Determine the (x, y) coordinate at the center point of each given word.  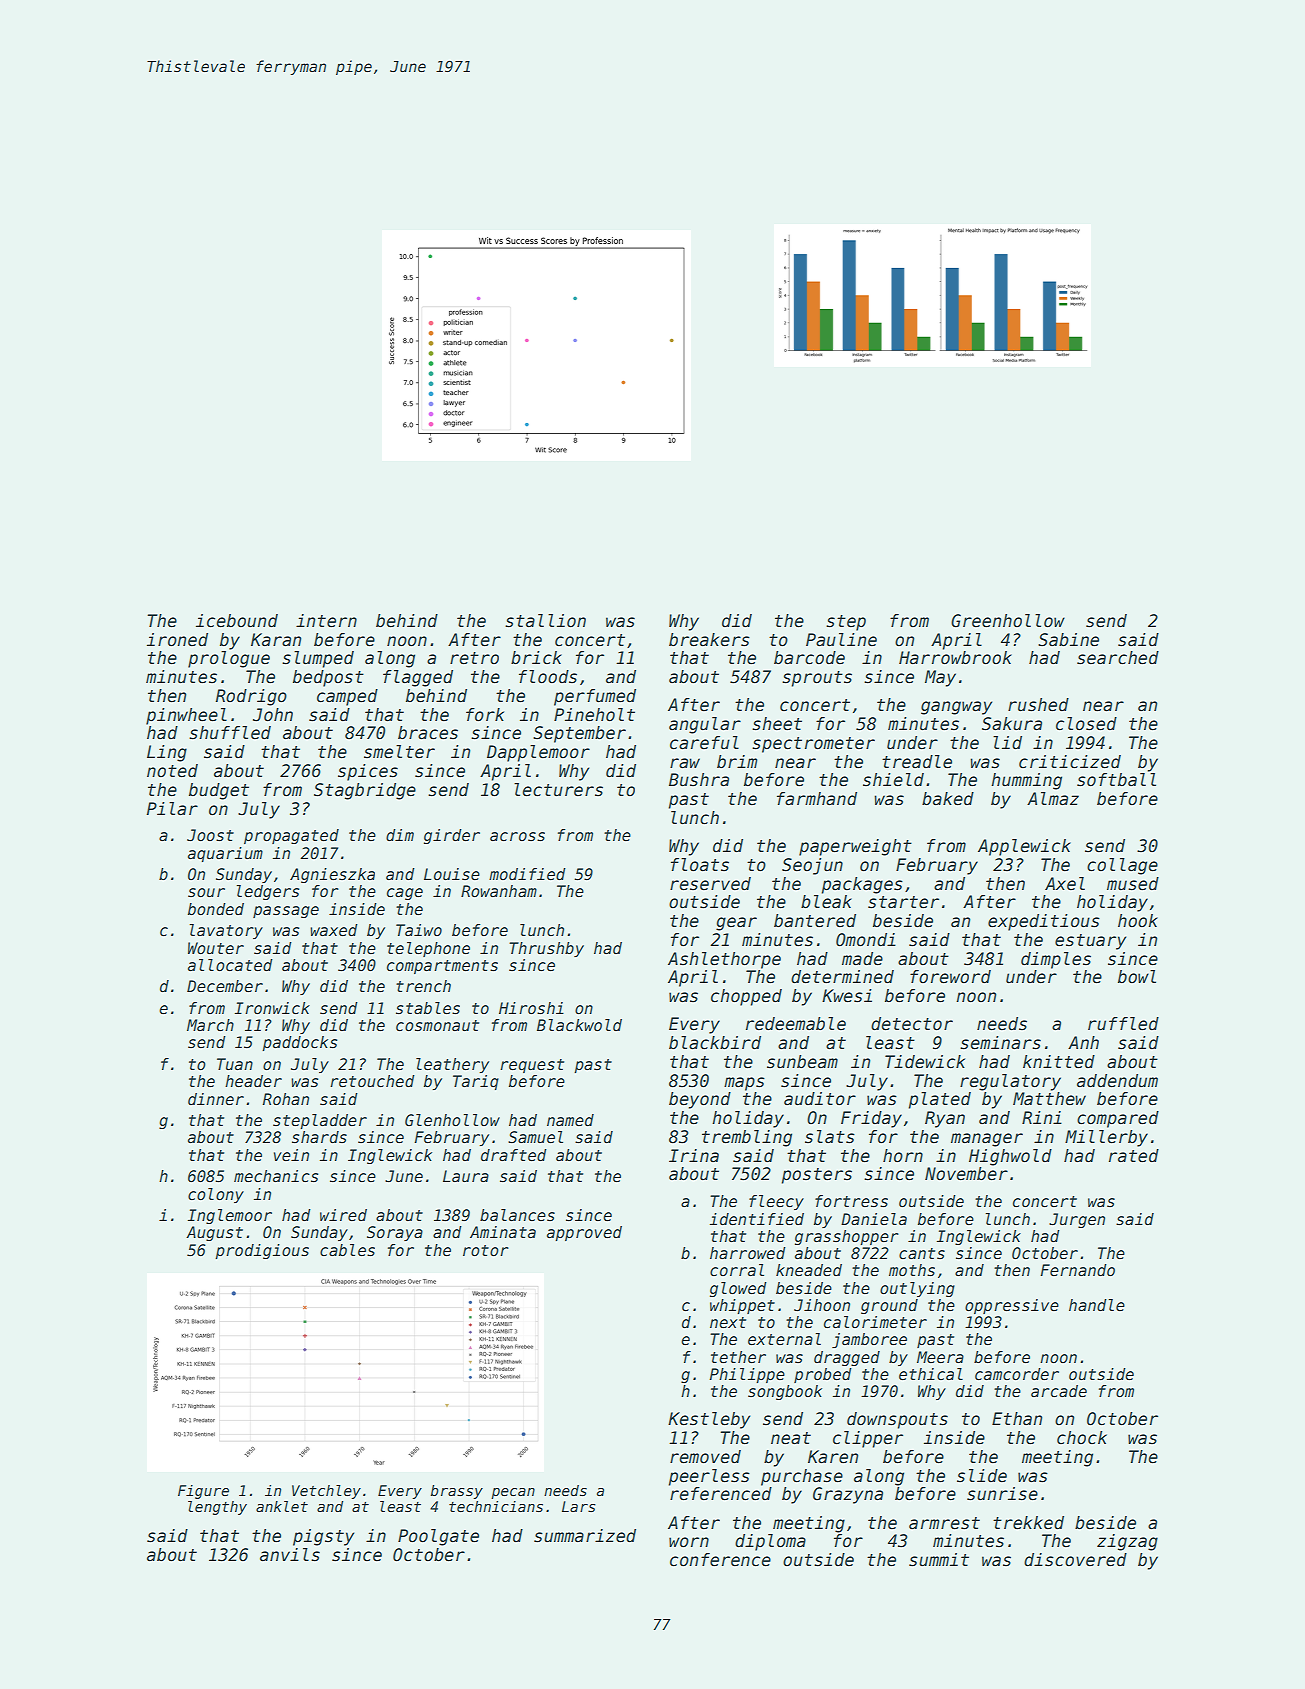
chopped (746, 997)
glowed (738, 1289)
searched (1118, 658)
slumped (318, 659)
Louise (452, 874)
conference (720, 1560)
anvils (290, 1555)
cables (347, 1250)
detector (912, 1024)
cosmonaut (437, 1026)
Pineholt (594, 715)
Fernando (1077, 1270)
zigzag (1127, 1542)
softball (1116, 780)
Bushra (699, 780)
